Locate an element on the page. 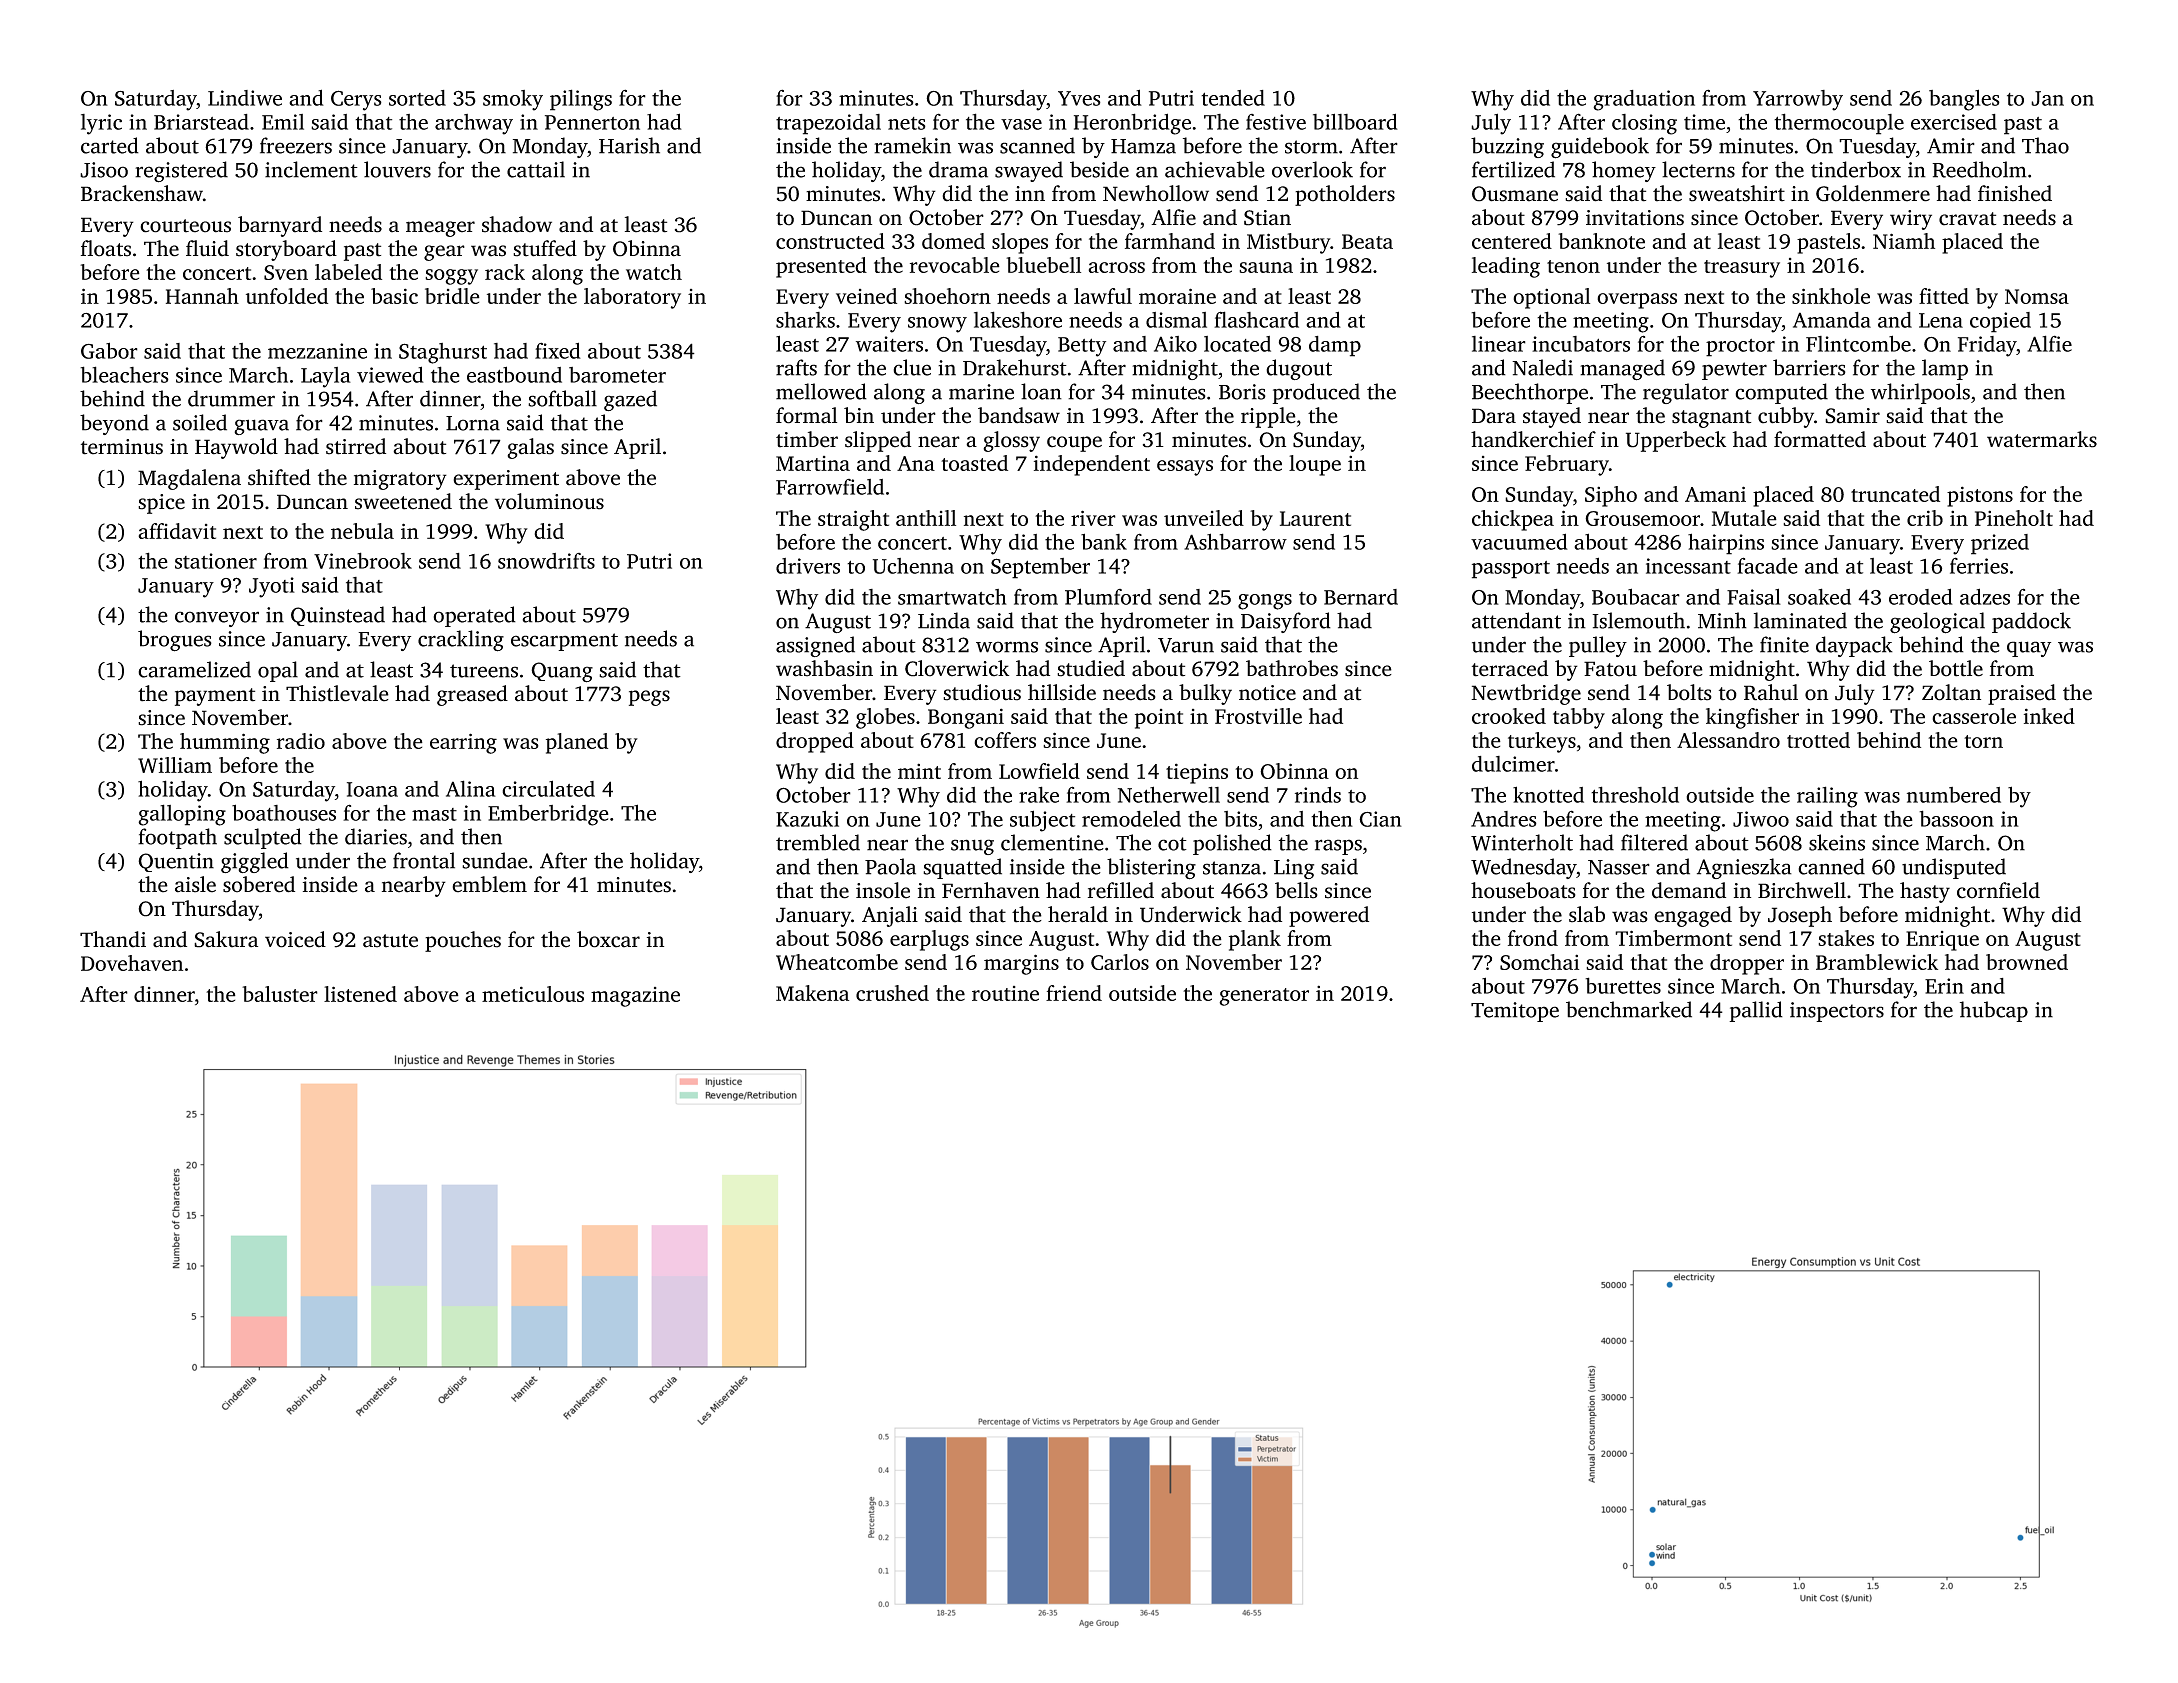  crib is located at coordinates (1925, 518).
